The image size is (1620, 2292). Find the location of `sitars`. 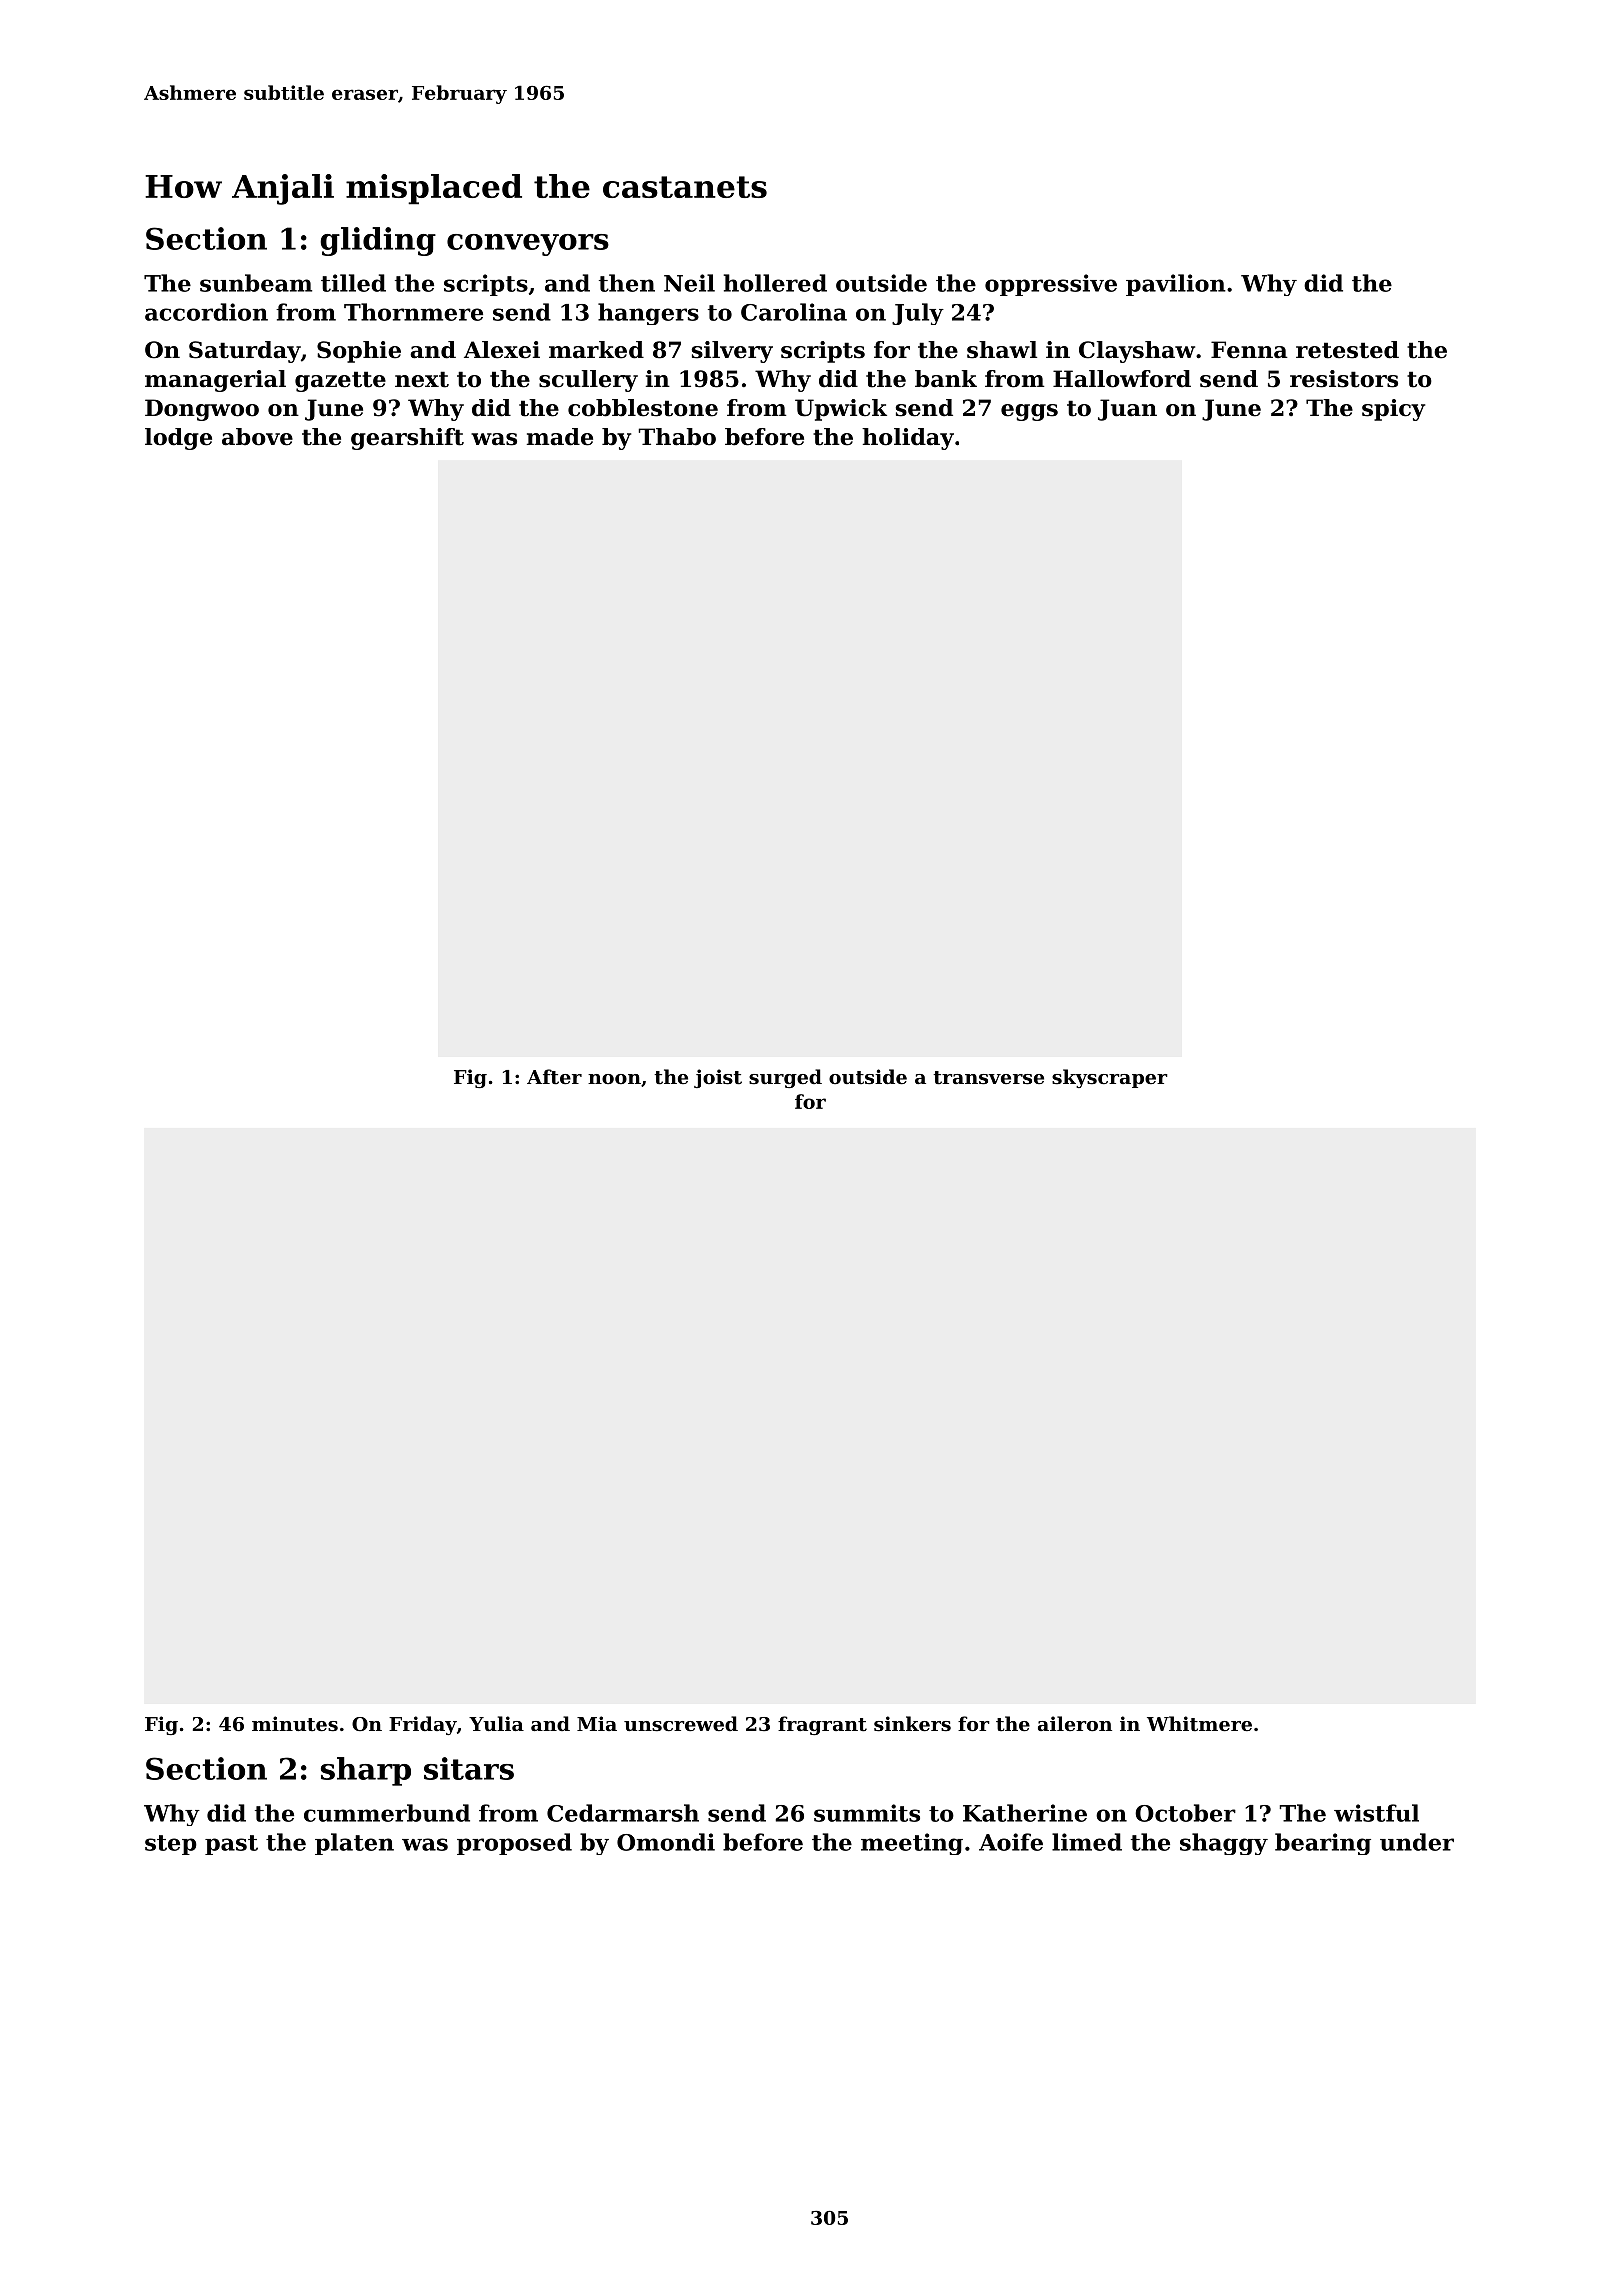

sitars is located at coordinates (469, 1768).
